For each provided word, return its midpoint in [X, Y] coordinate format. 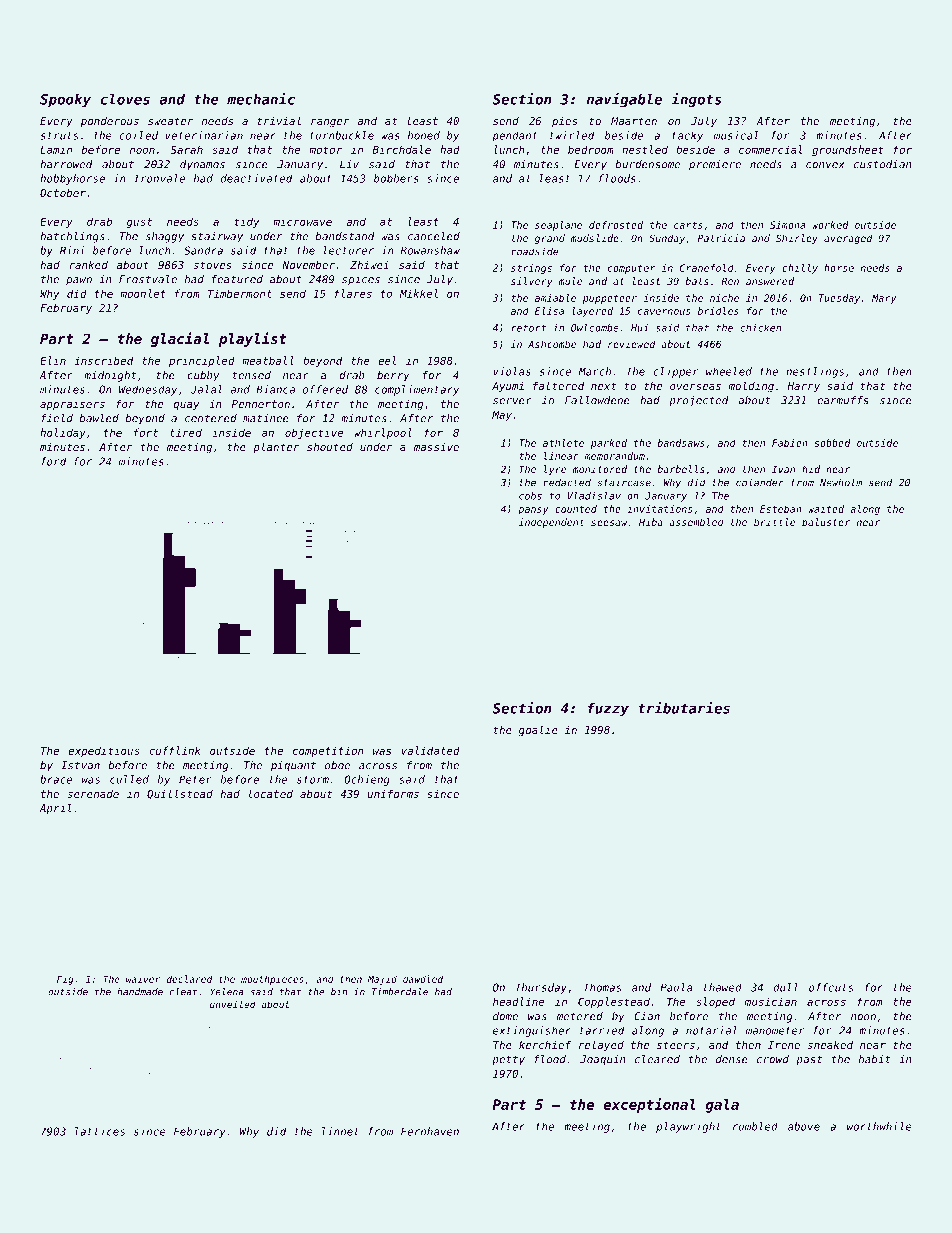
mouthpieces [272, 980]
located [271, 793]
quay [186, 406]
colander [760, 482]
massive [436, 447]
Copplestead [614, 1002]
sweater [170, 121]
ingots [696, 100]
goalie [538, 731]
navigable [624, 100]
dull [785, 987]
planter [276, 447]
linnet [340, 1131]
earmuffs [843, 400]
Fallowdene [597, 400]
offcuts [831, 987]
